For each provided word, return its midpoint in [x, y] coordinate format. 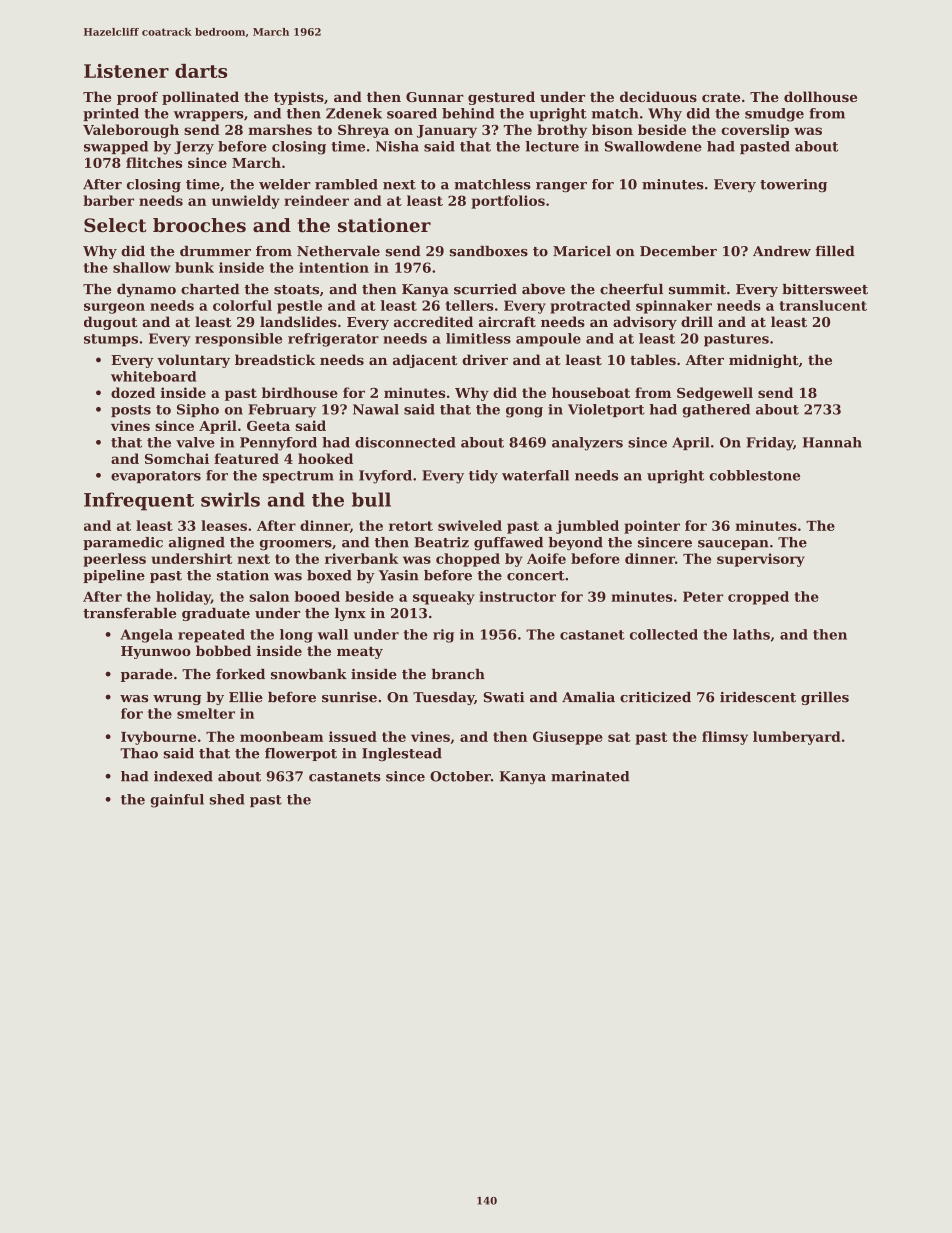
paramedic [123, 543]
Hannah [832, 442]
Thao [139, 753]
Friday [769, 444]
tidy [483, 477]
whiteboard [153, 376]
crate [721, 97]
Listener [126, 71]
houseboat [591, 392]
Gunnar [435, 97]
